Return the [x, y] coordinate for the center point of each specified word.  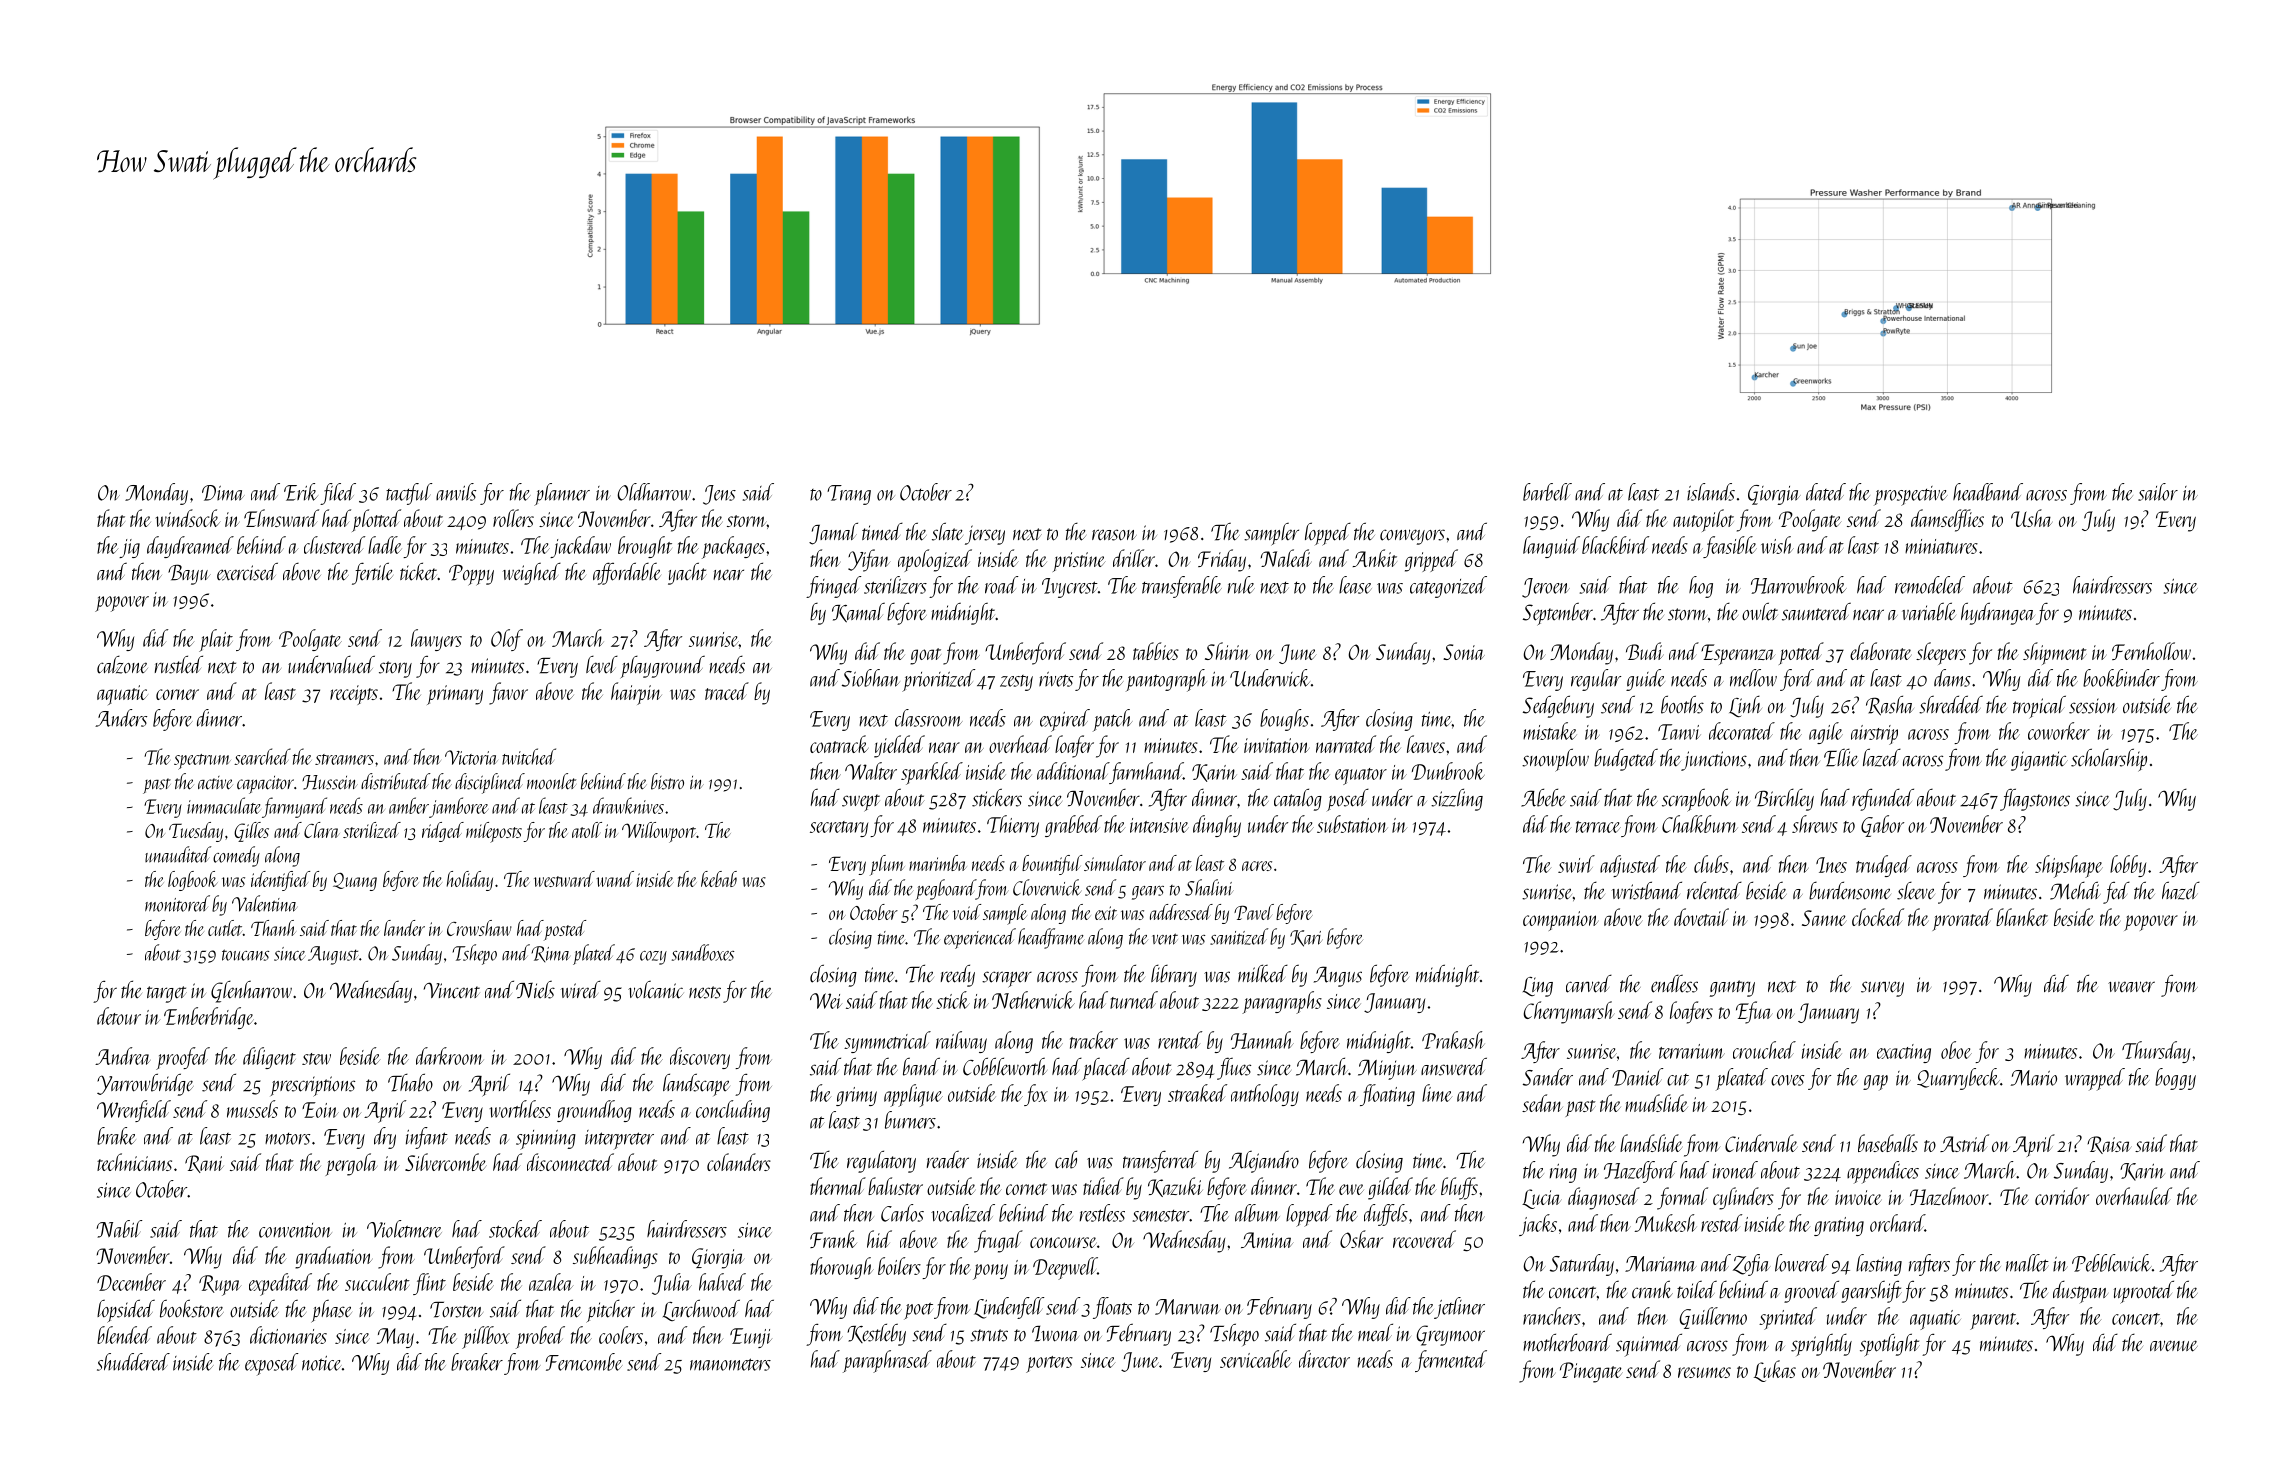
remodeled [1930, 585]
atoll [587, 830]
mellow [1753, 678]
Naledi [1286, 558]
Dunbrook [1448, 771]
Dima [223, 493]
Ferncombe [584, 1362]
